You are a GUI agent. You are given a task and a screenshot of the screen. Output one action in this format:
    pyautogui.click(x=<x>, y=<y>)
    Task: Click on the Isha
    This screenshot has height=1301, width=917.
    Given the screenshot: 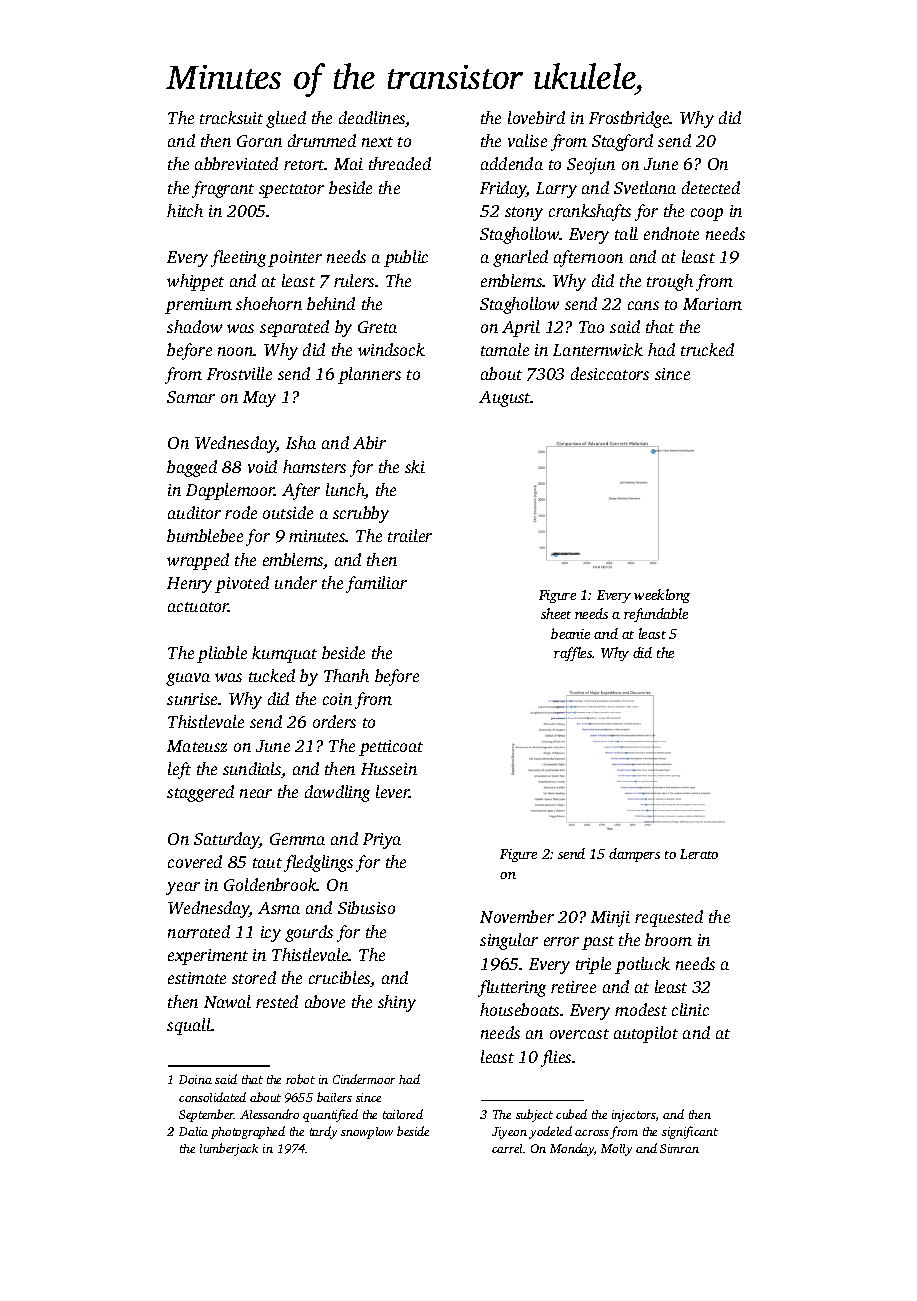 What is the action you would take?
    pyautogui.click(x=301, y=442)
